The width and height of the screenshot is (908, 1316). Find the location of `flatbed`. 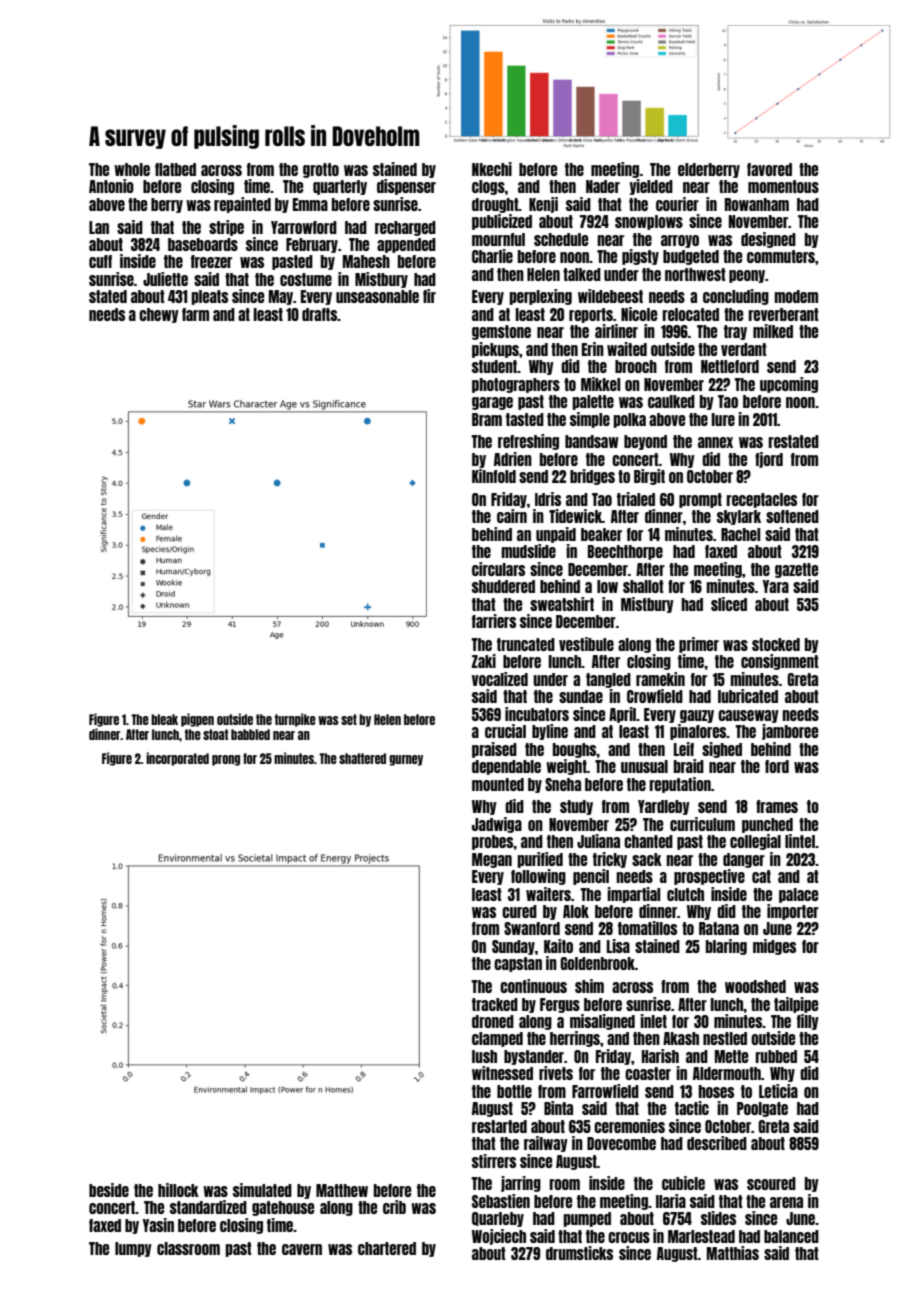

flatbed is located at coordinates (175, 169).
